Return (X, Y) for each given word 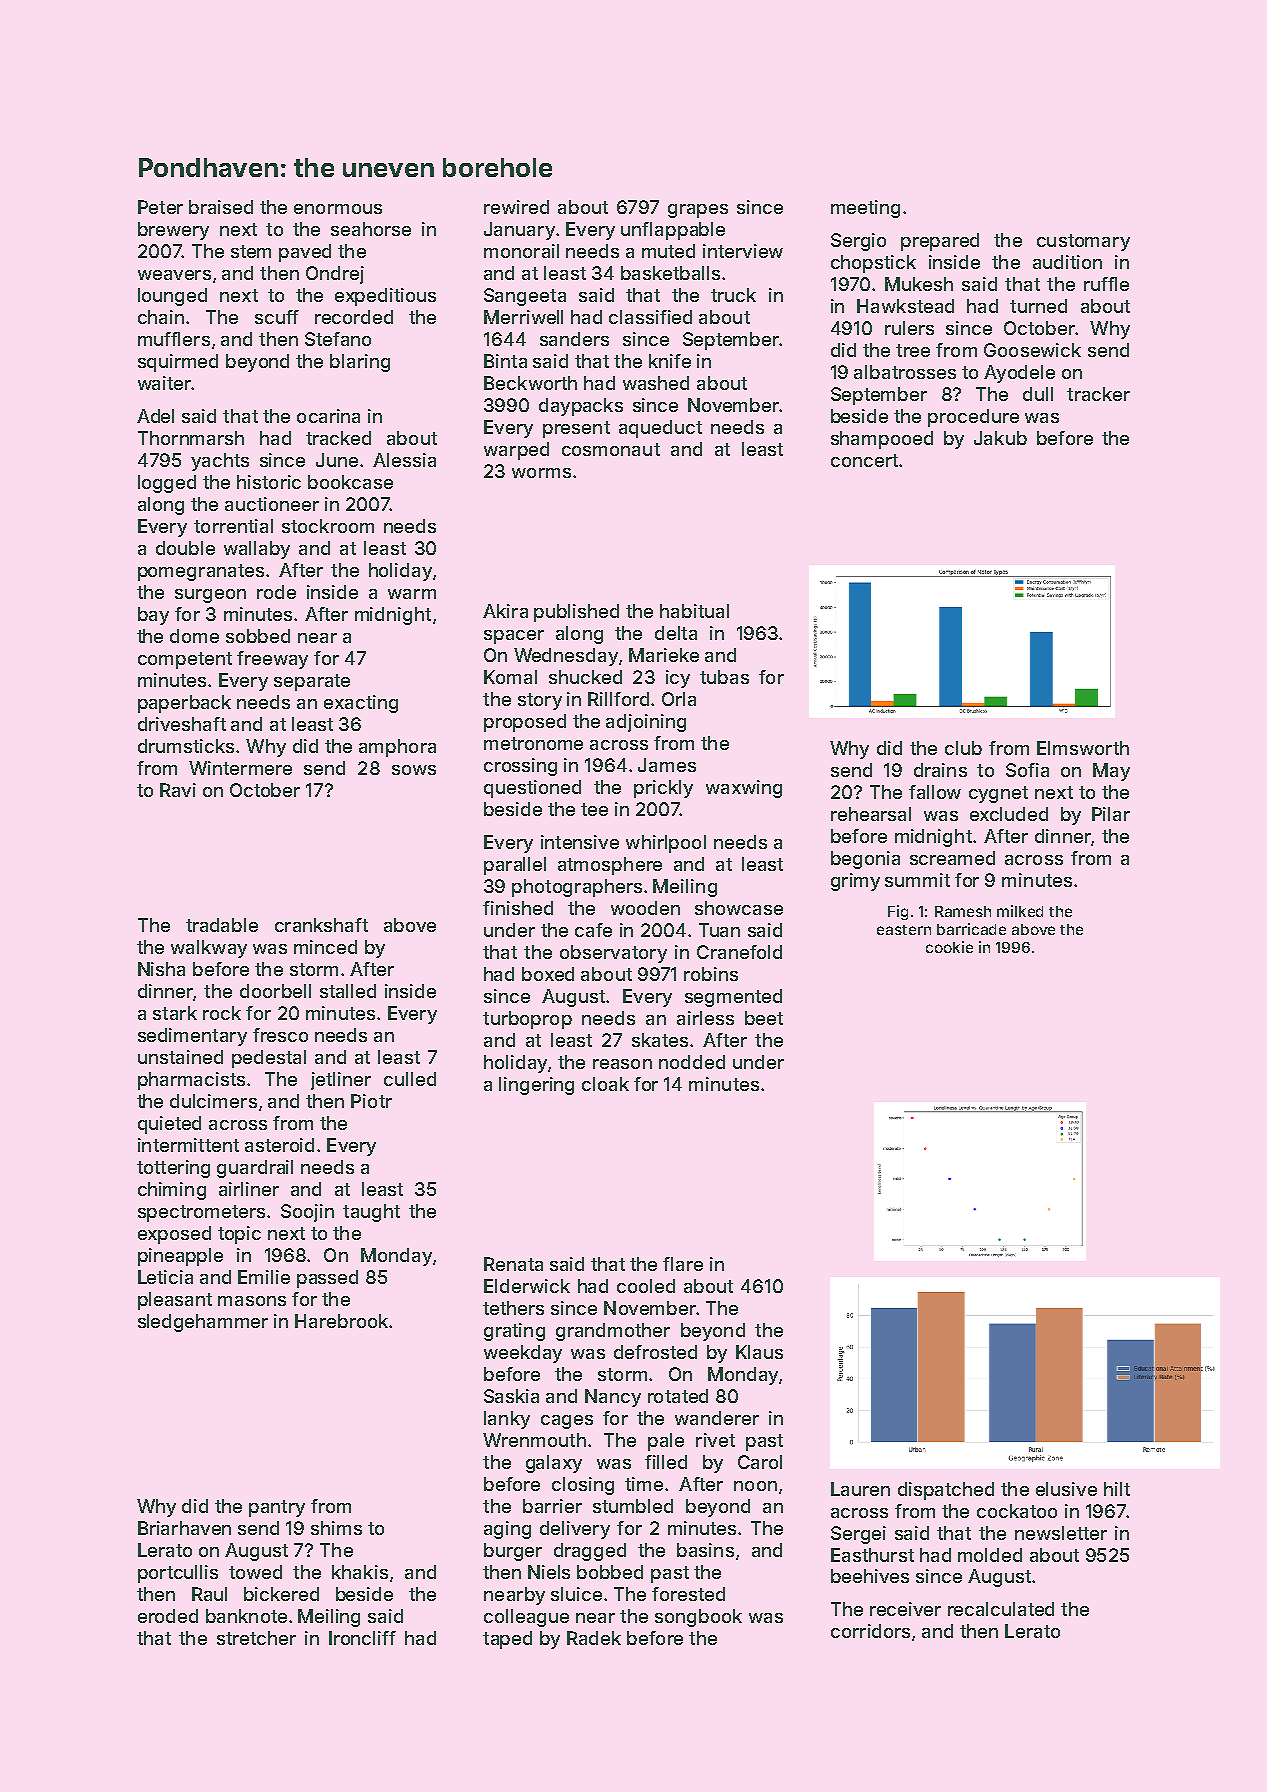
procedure (973, 418)
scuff (277, 317)
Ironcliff (362, 1638)
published (576, 613)
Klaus (759, 1352)
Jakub (1000, 438)
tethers (513, 1308)
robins (711, 974)
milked (1020, 911)
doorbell (275, 991)
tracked (338, 438)
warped (516, 451)
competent (185, 660)
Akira (505, 611)
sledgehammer (203, 1323)
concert (864, 460)
